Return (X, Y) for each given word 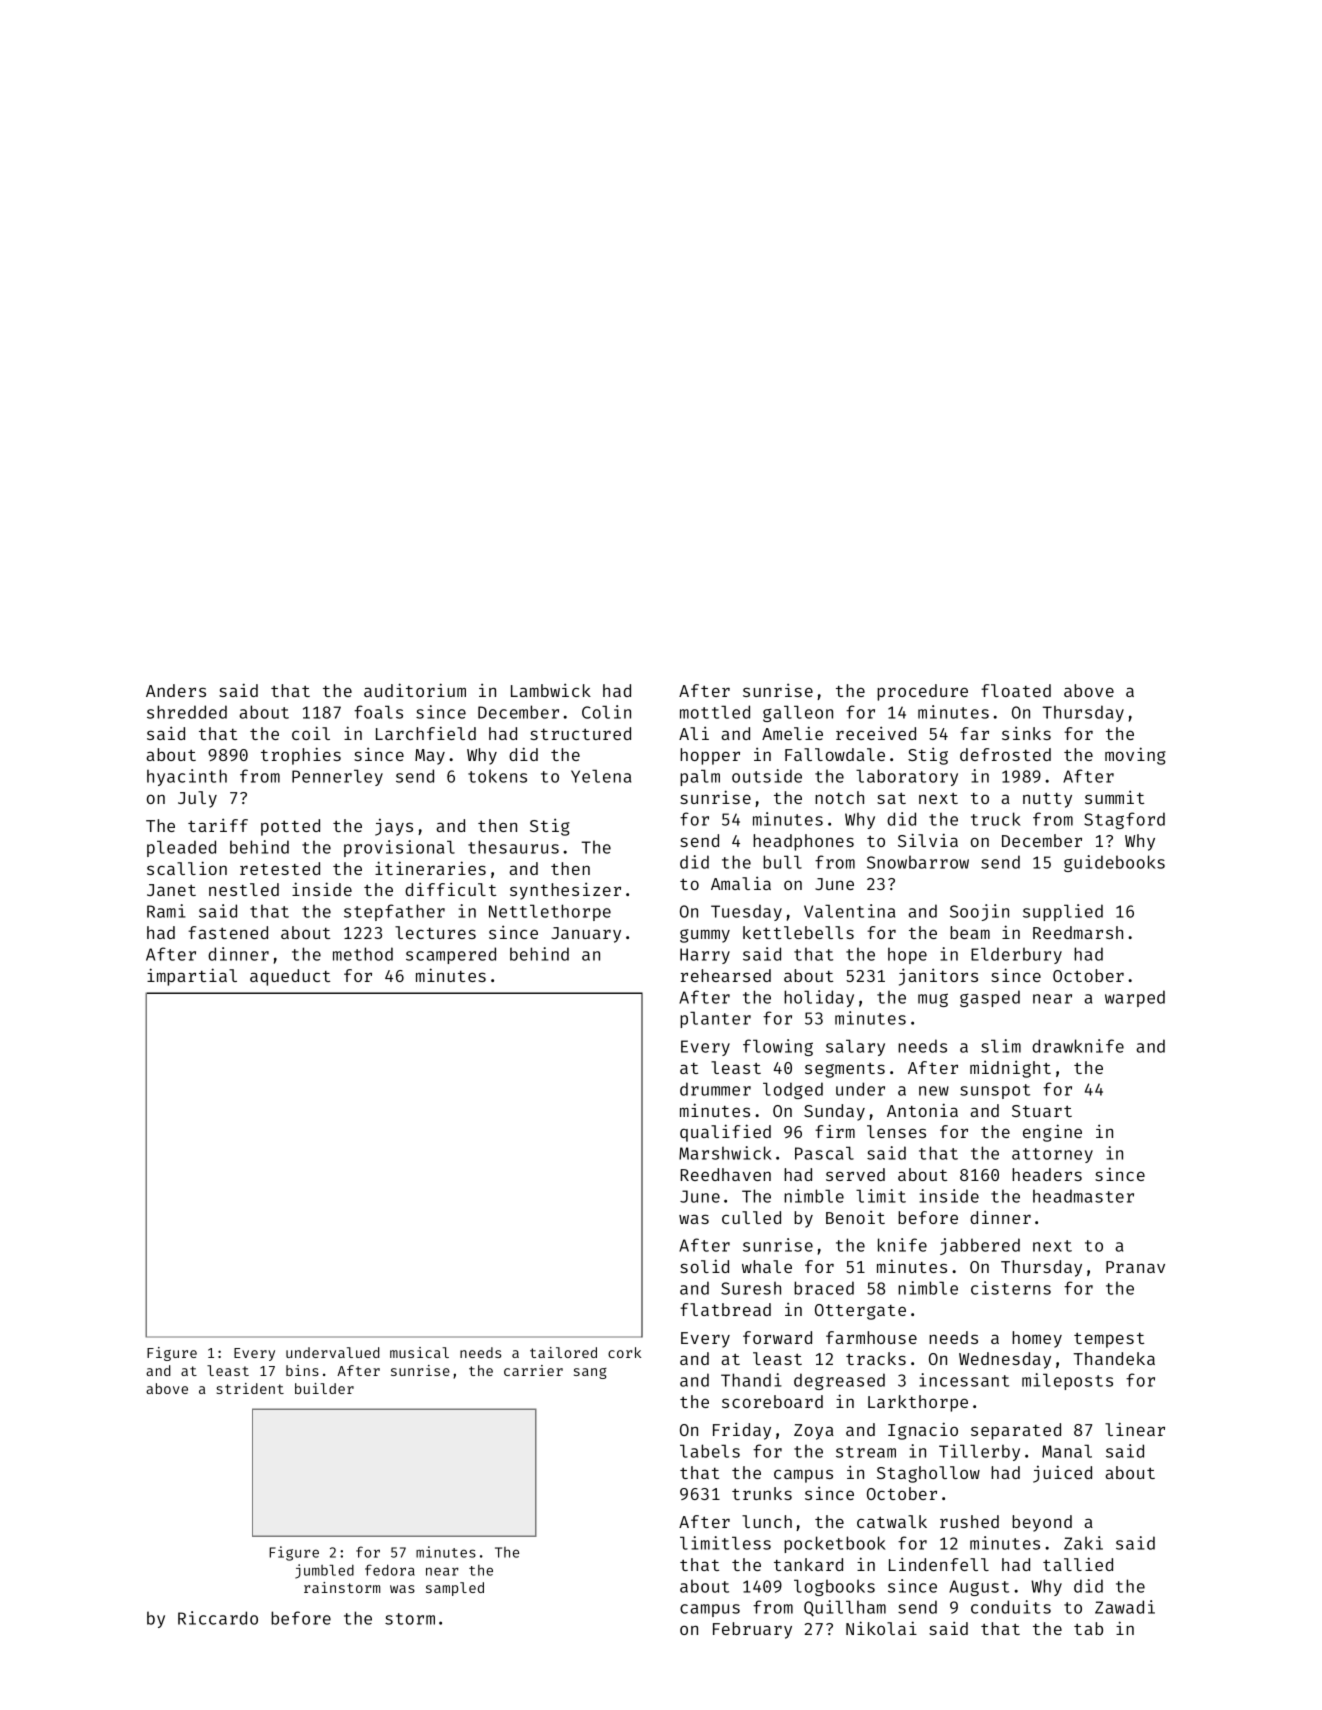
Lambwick (551, 690)
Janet (171, 890)
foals (378, 712)
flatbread (725, 1309)
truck (996, 819)
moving (1135, 756)
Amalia (741, 883)
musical (419, 1352)
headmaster (1083, 1196)
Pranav (1135, 1267)
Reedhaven (726, 1174)
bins (302, 1370)
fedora (390, 1570)
